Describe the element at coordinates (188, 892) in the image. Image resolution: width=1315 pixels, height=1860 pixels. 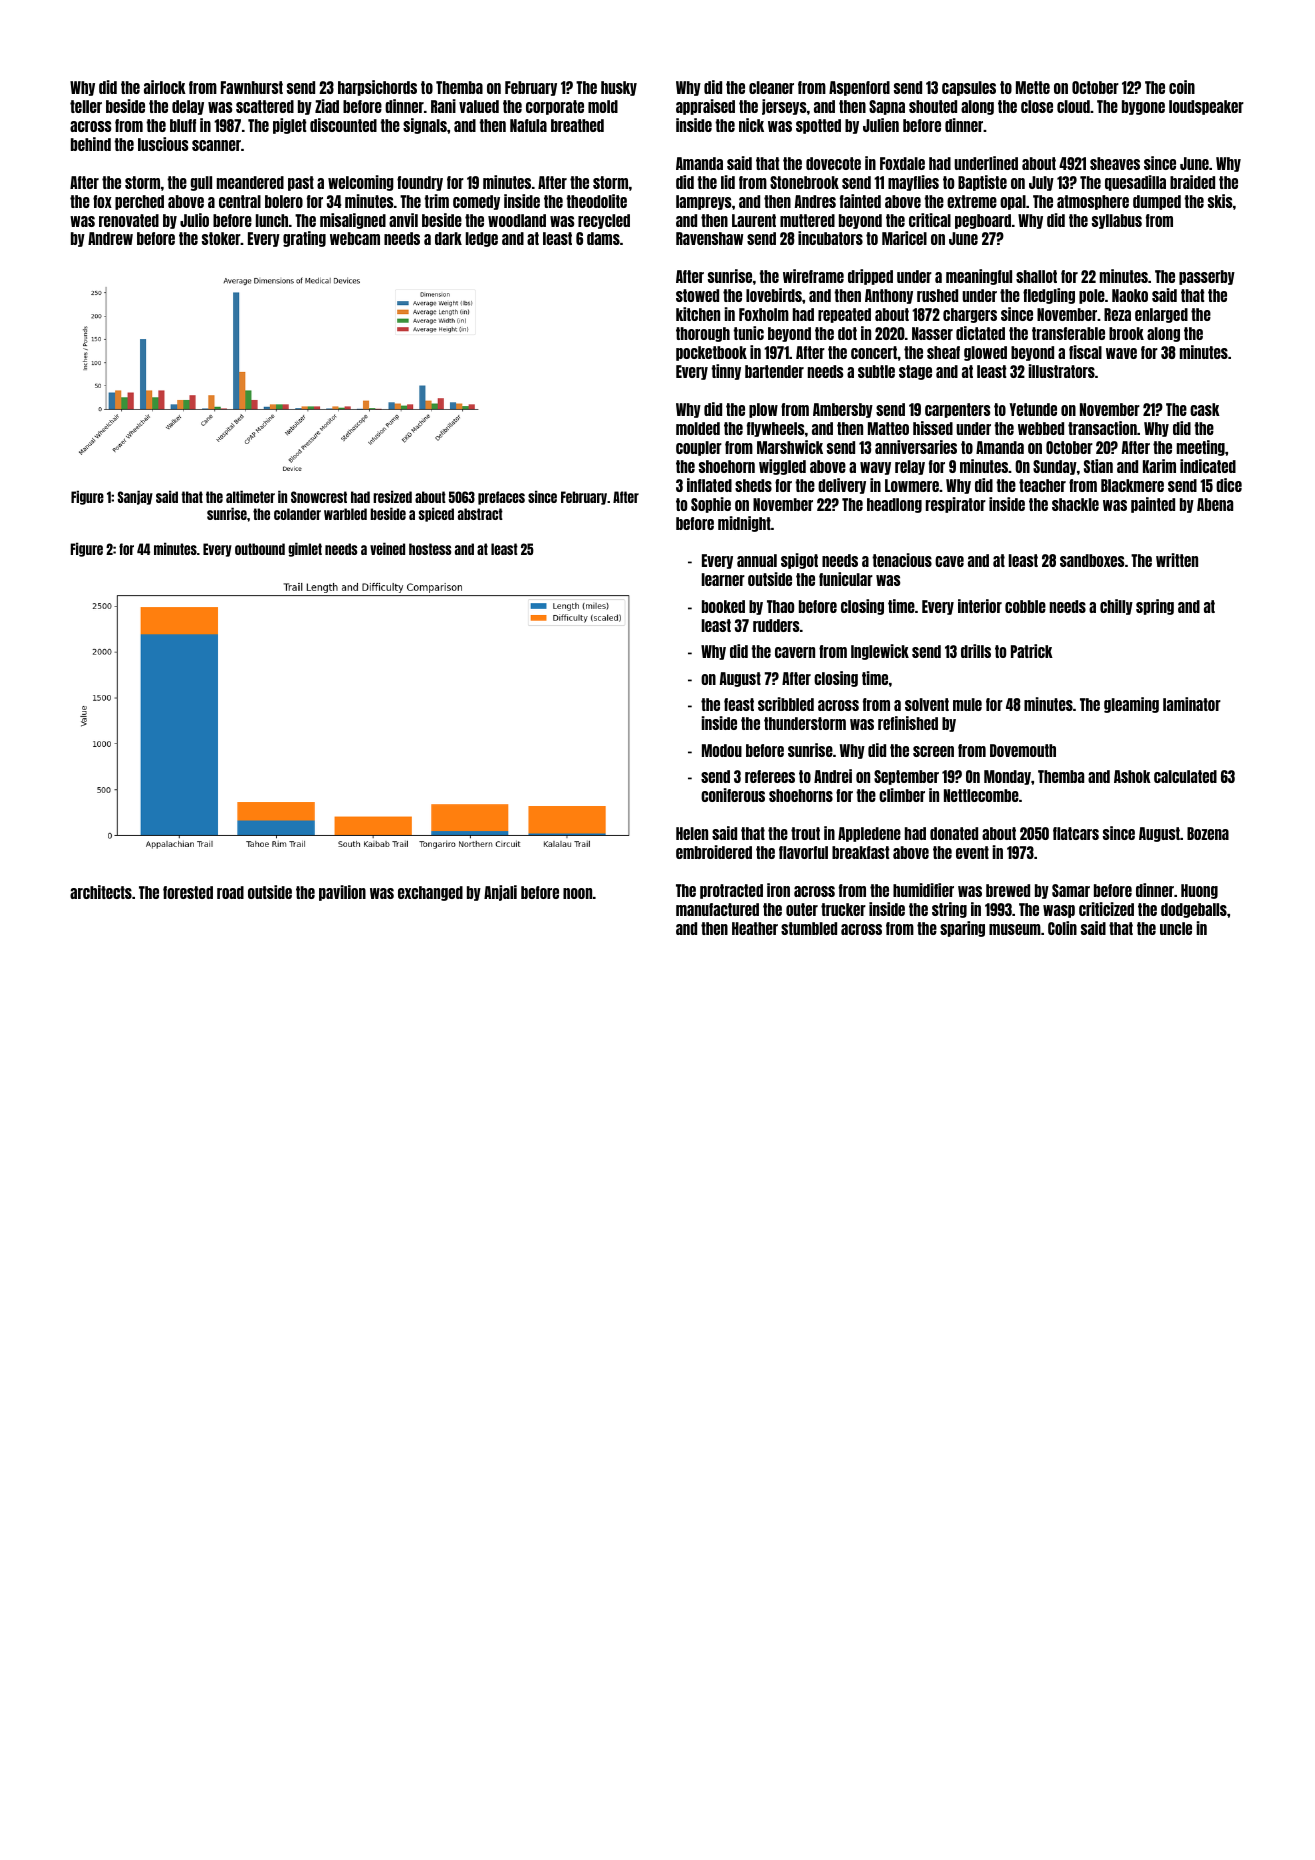
I see `forested` at that location.
